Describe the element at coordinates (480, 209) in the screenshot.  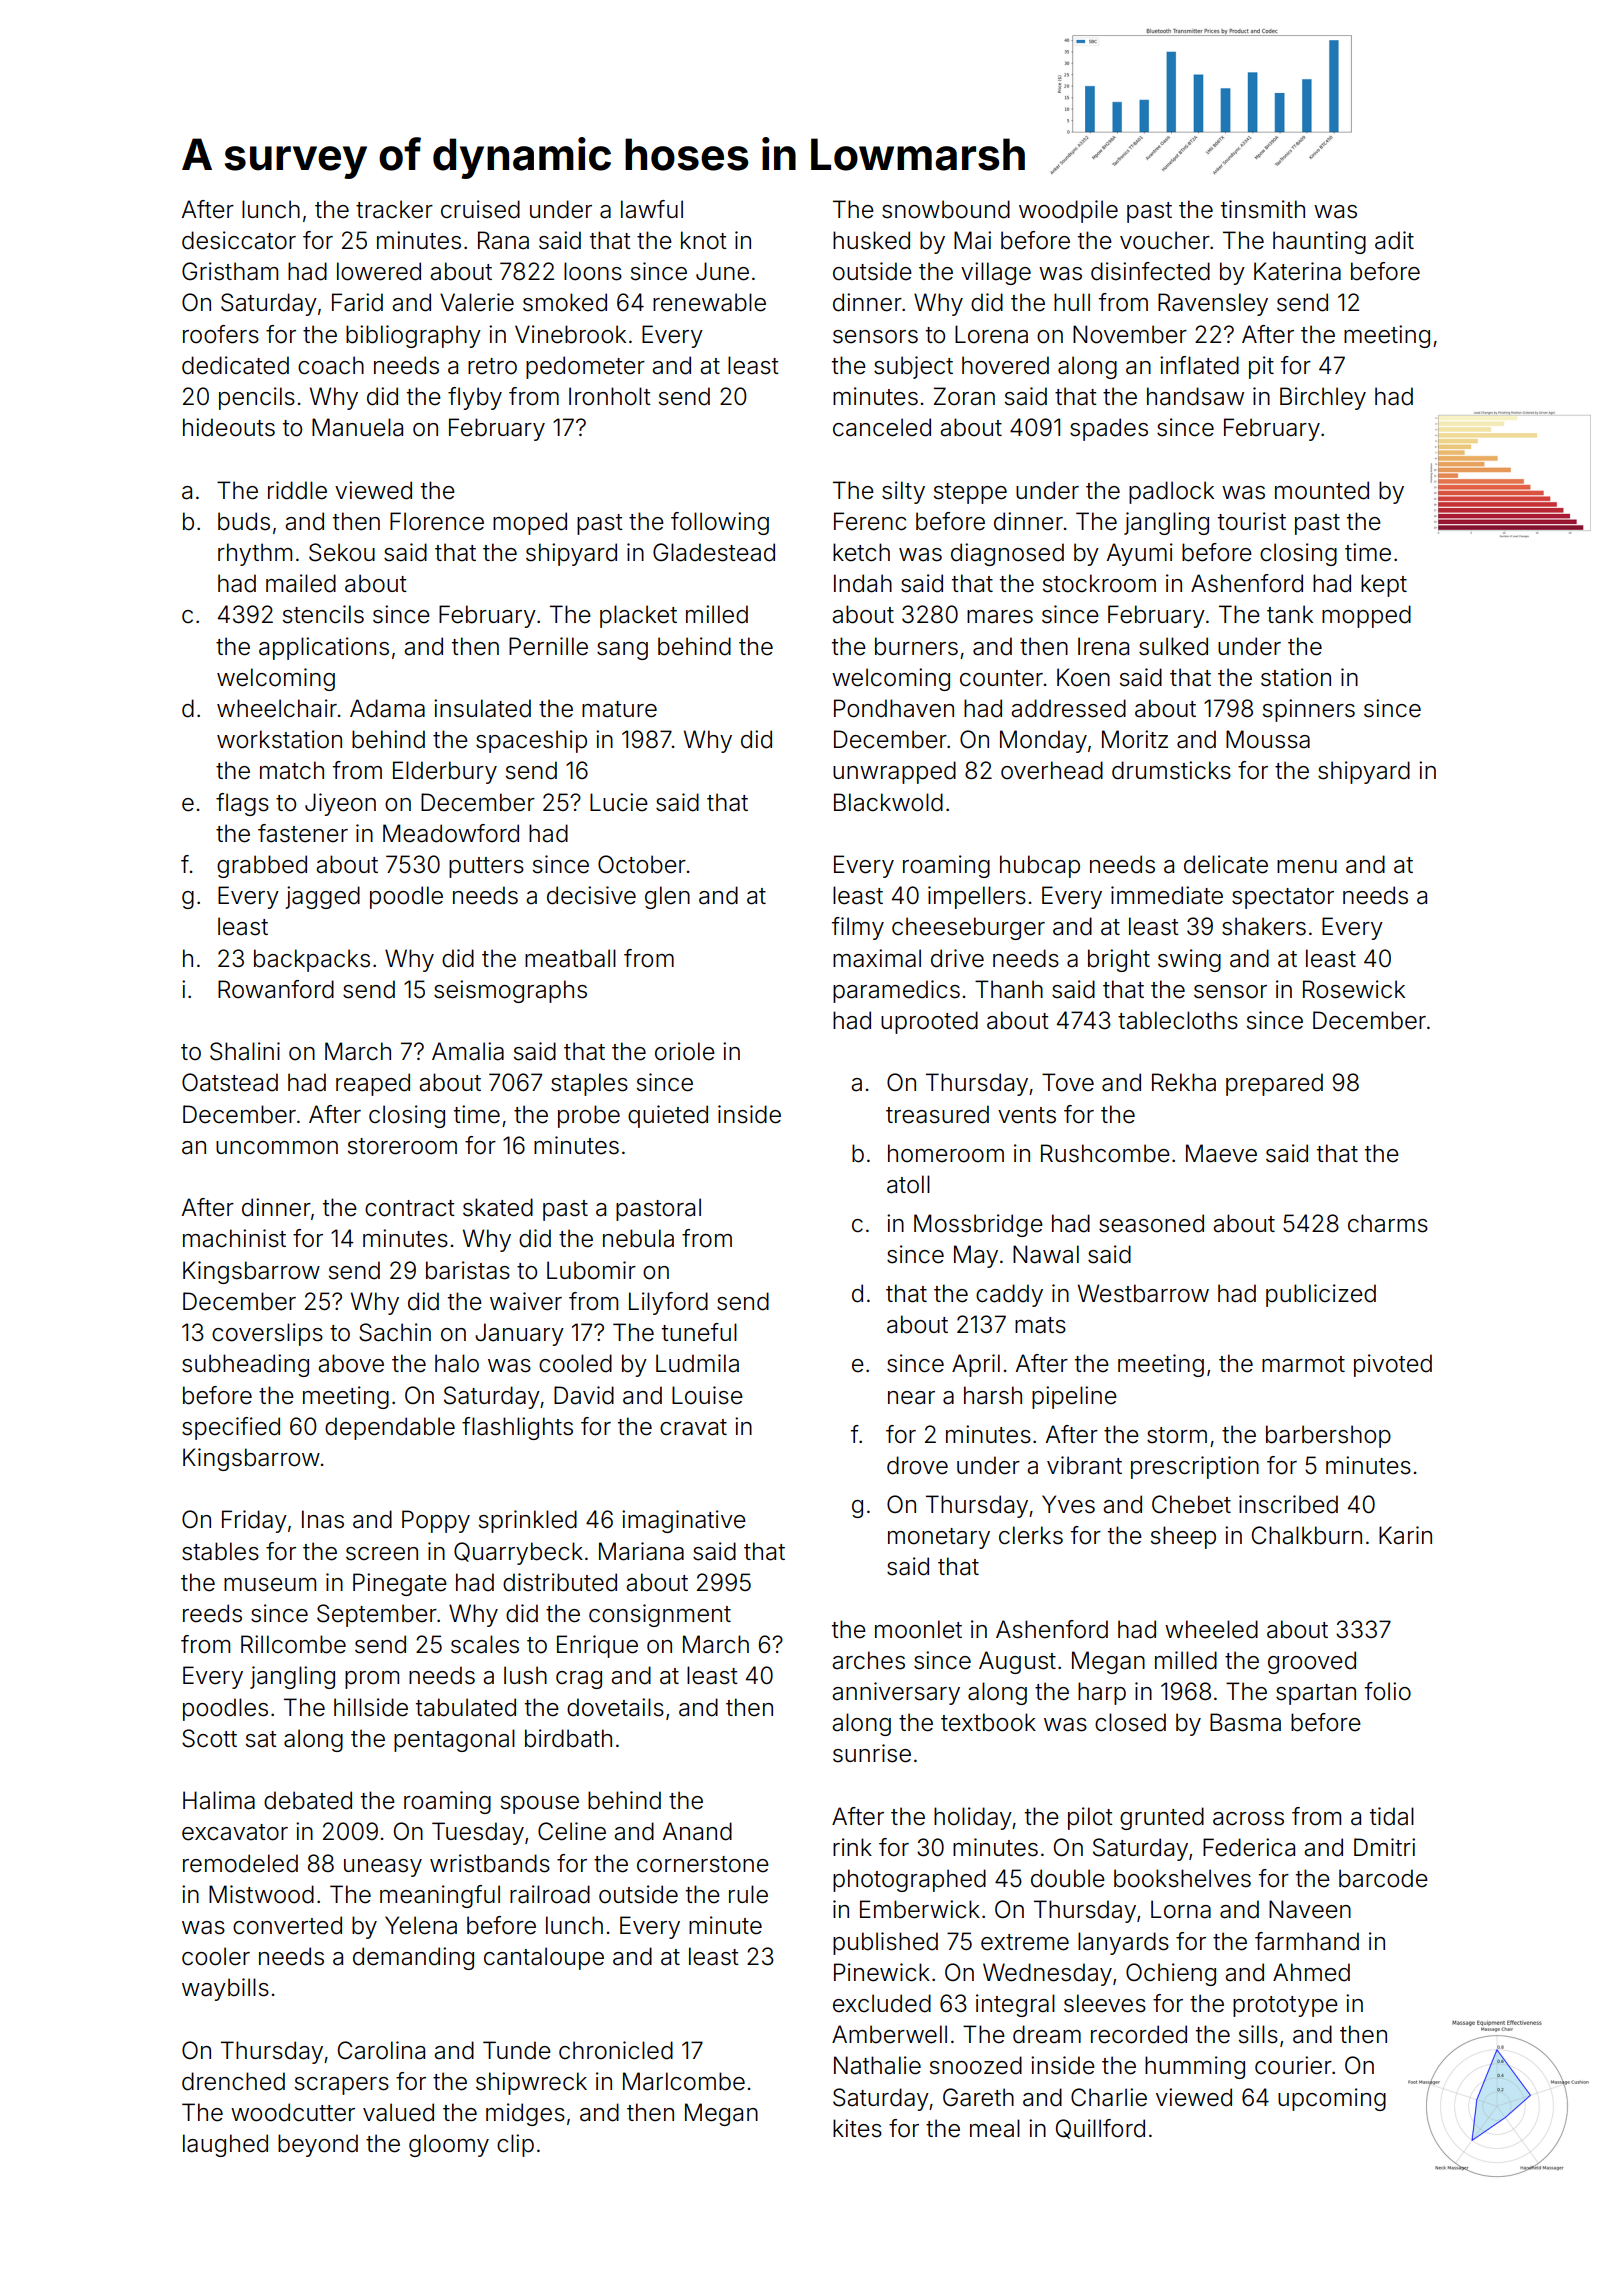
I see `cruised` at that location.
